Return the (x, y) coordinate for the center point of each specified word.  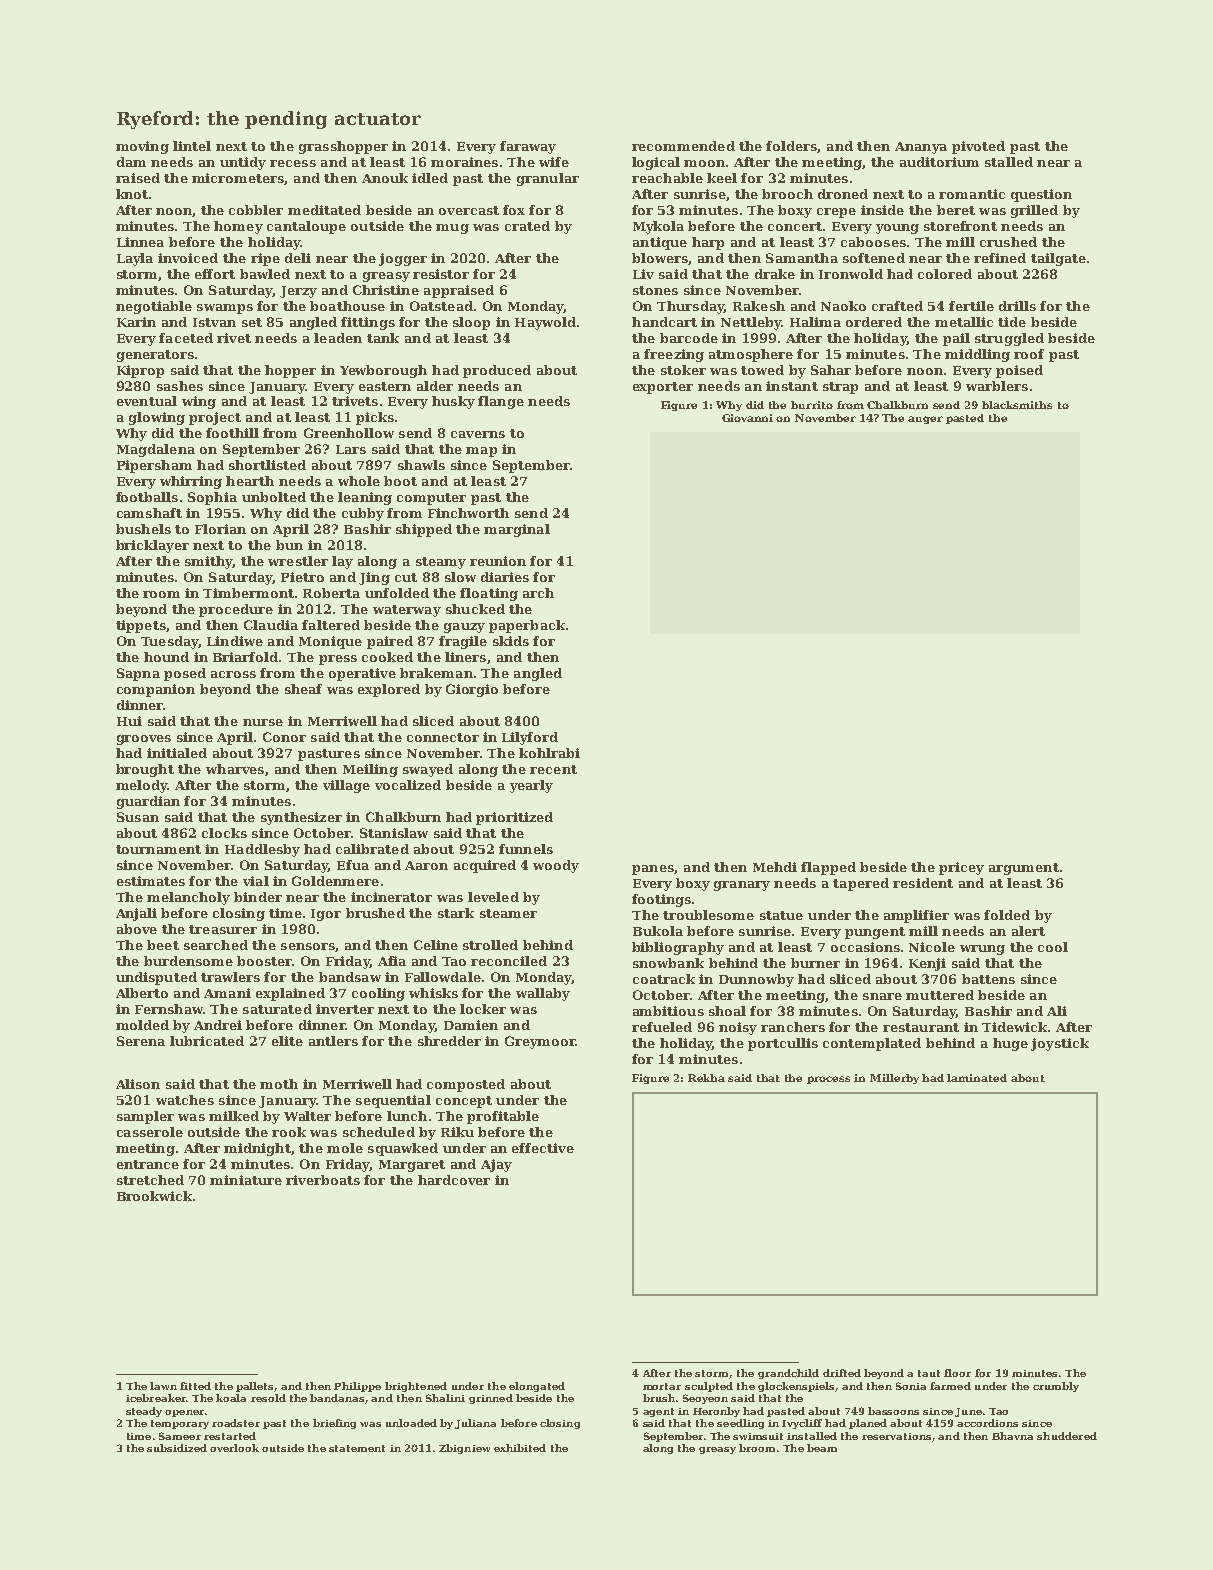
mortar (662, 1386)
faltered (331, 625)
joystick (1060, 1044)
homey (238, 227)
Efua (353, 865)
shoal (727, 1011)
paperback (527, 626)
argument (1024, 869)
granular (548, 179)
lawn (163, 1386)
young (897, 229)
